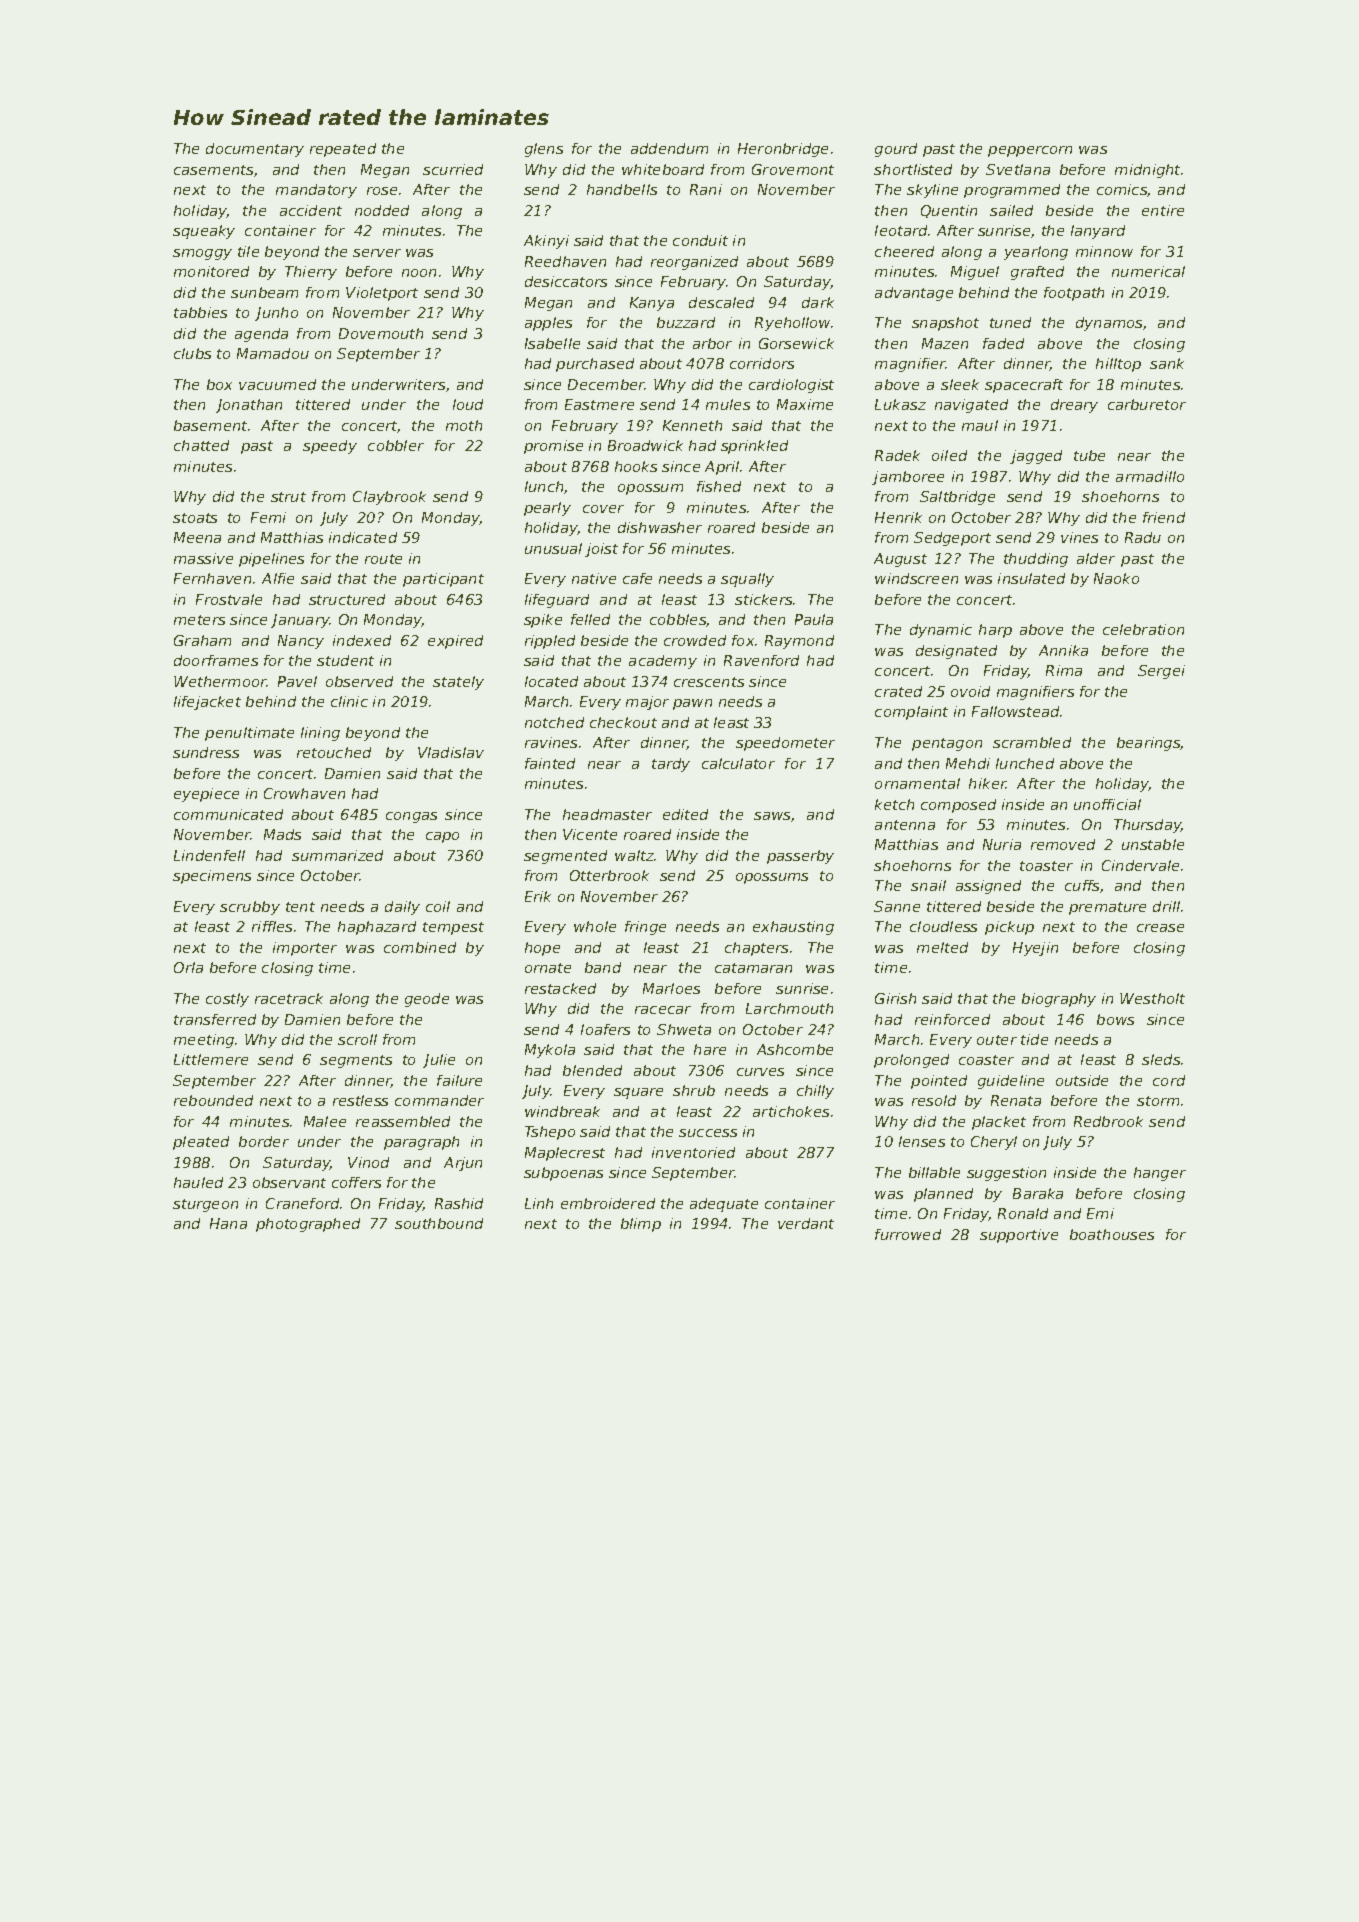 This document has width=1359, height=1922. I want to click on speedy, so click(330, 447).
